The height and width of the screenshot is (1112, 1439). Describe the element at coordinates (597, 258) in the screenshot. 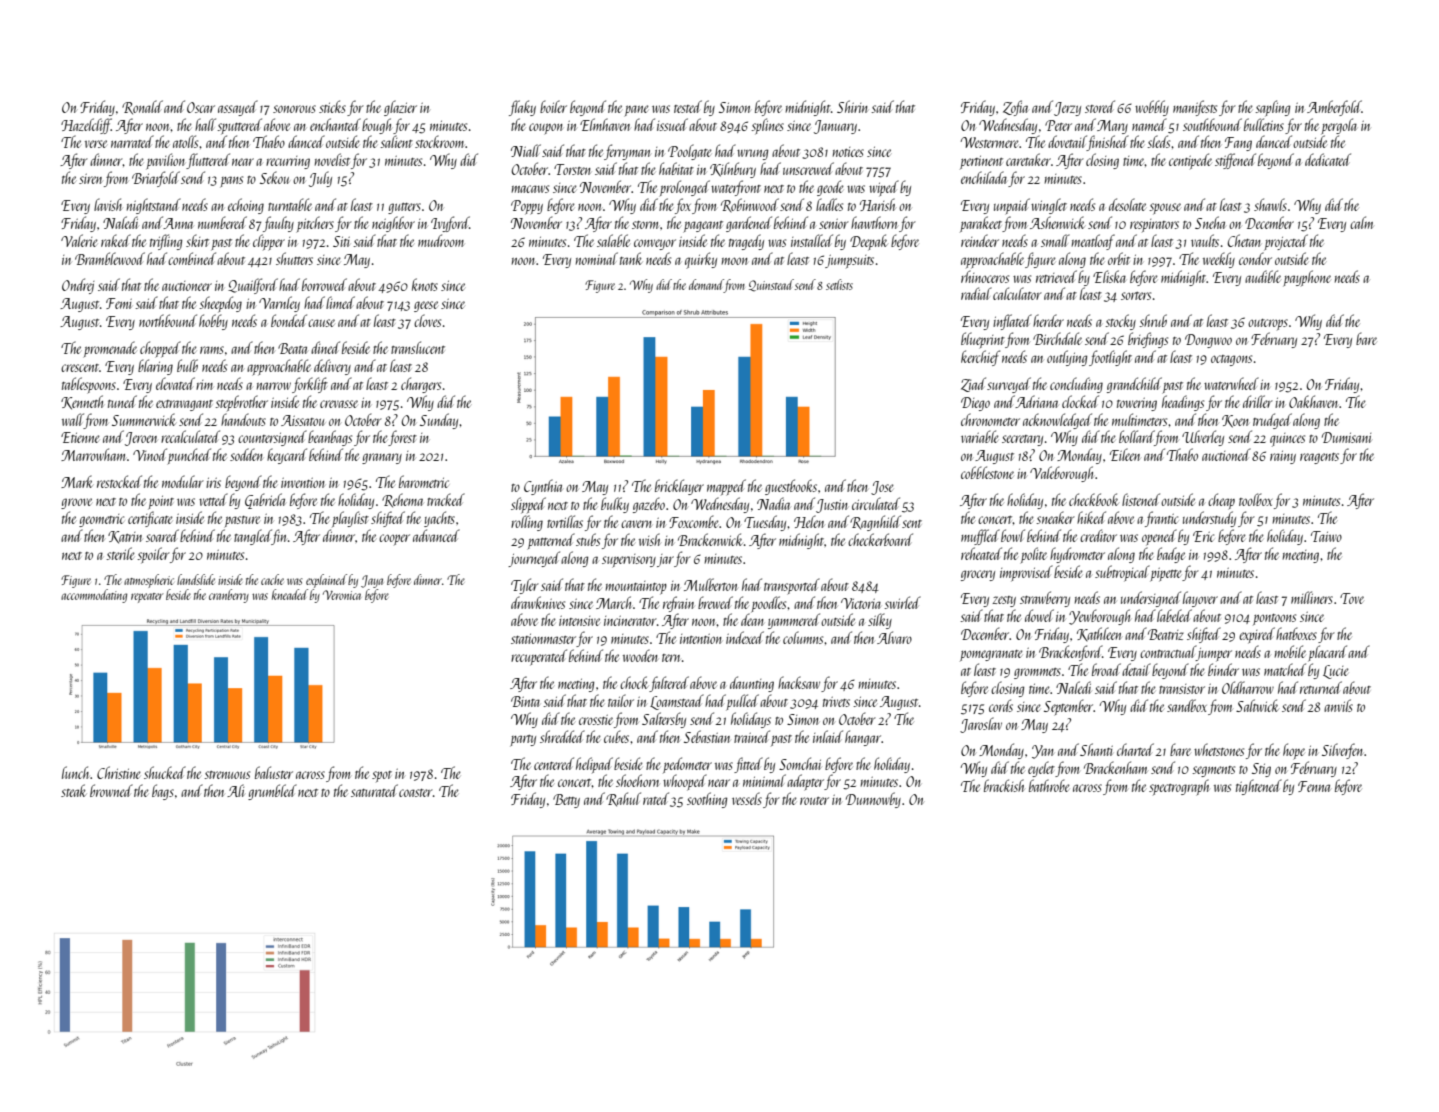

I see `nominal` at that location.
